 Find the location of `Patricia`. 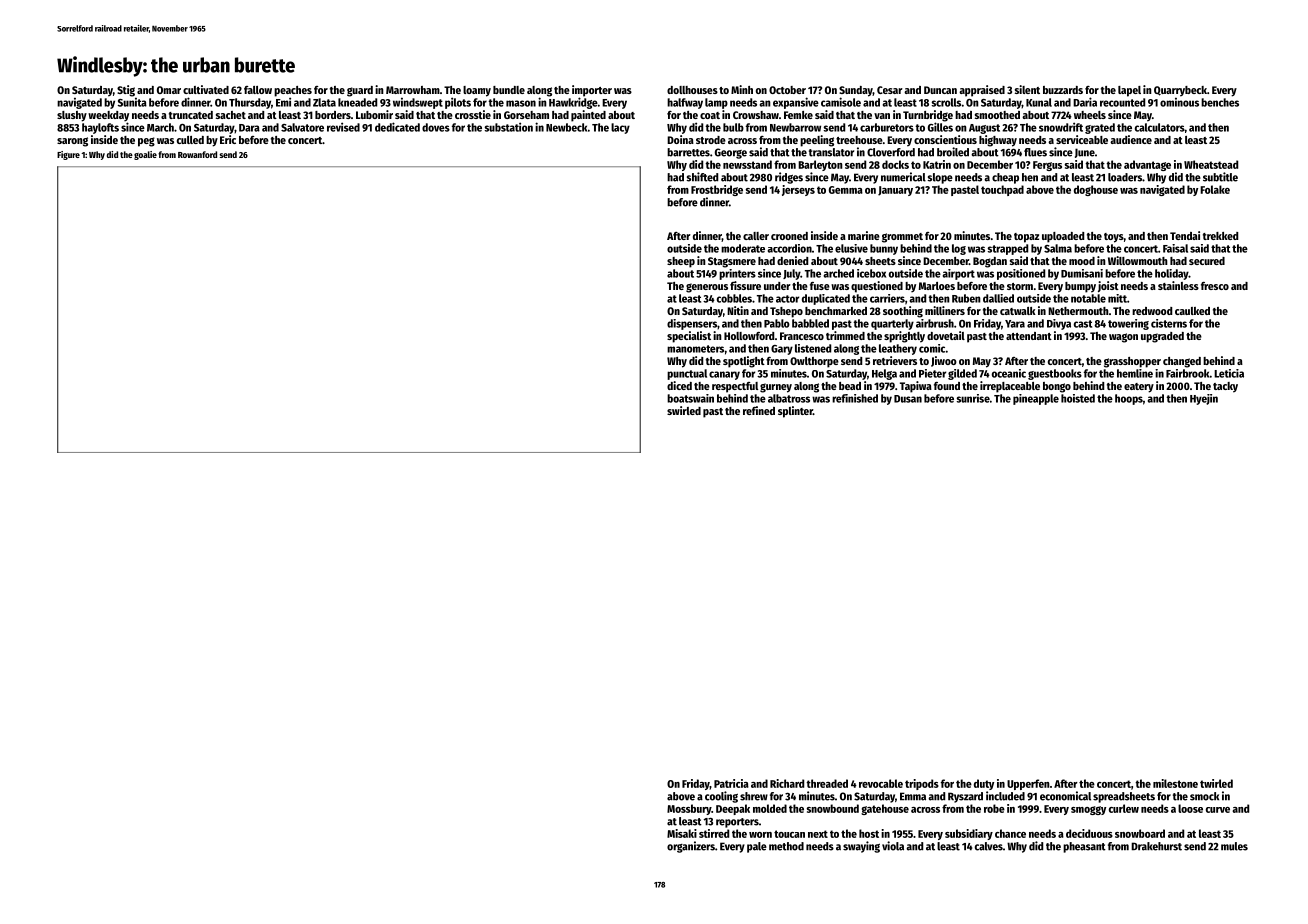

Patricia is located at coordinates (731, 783).
